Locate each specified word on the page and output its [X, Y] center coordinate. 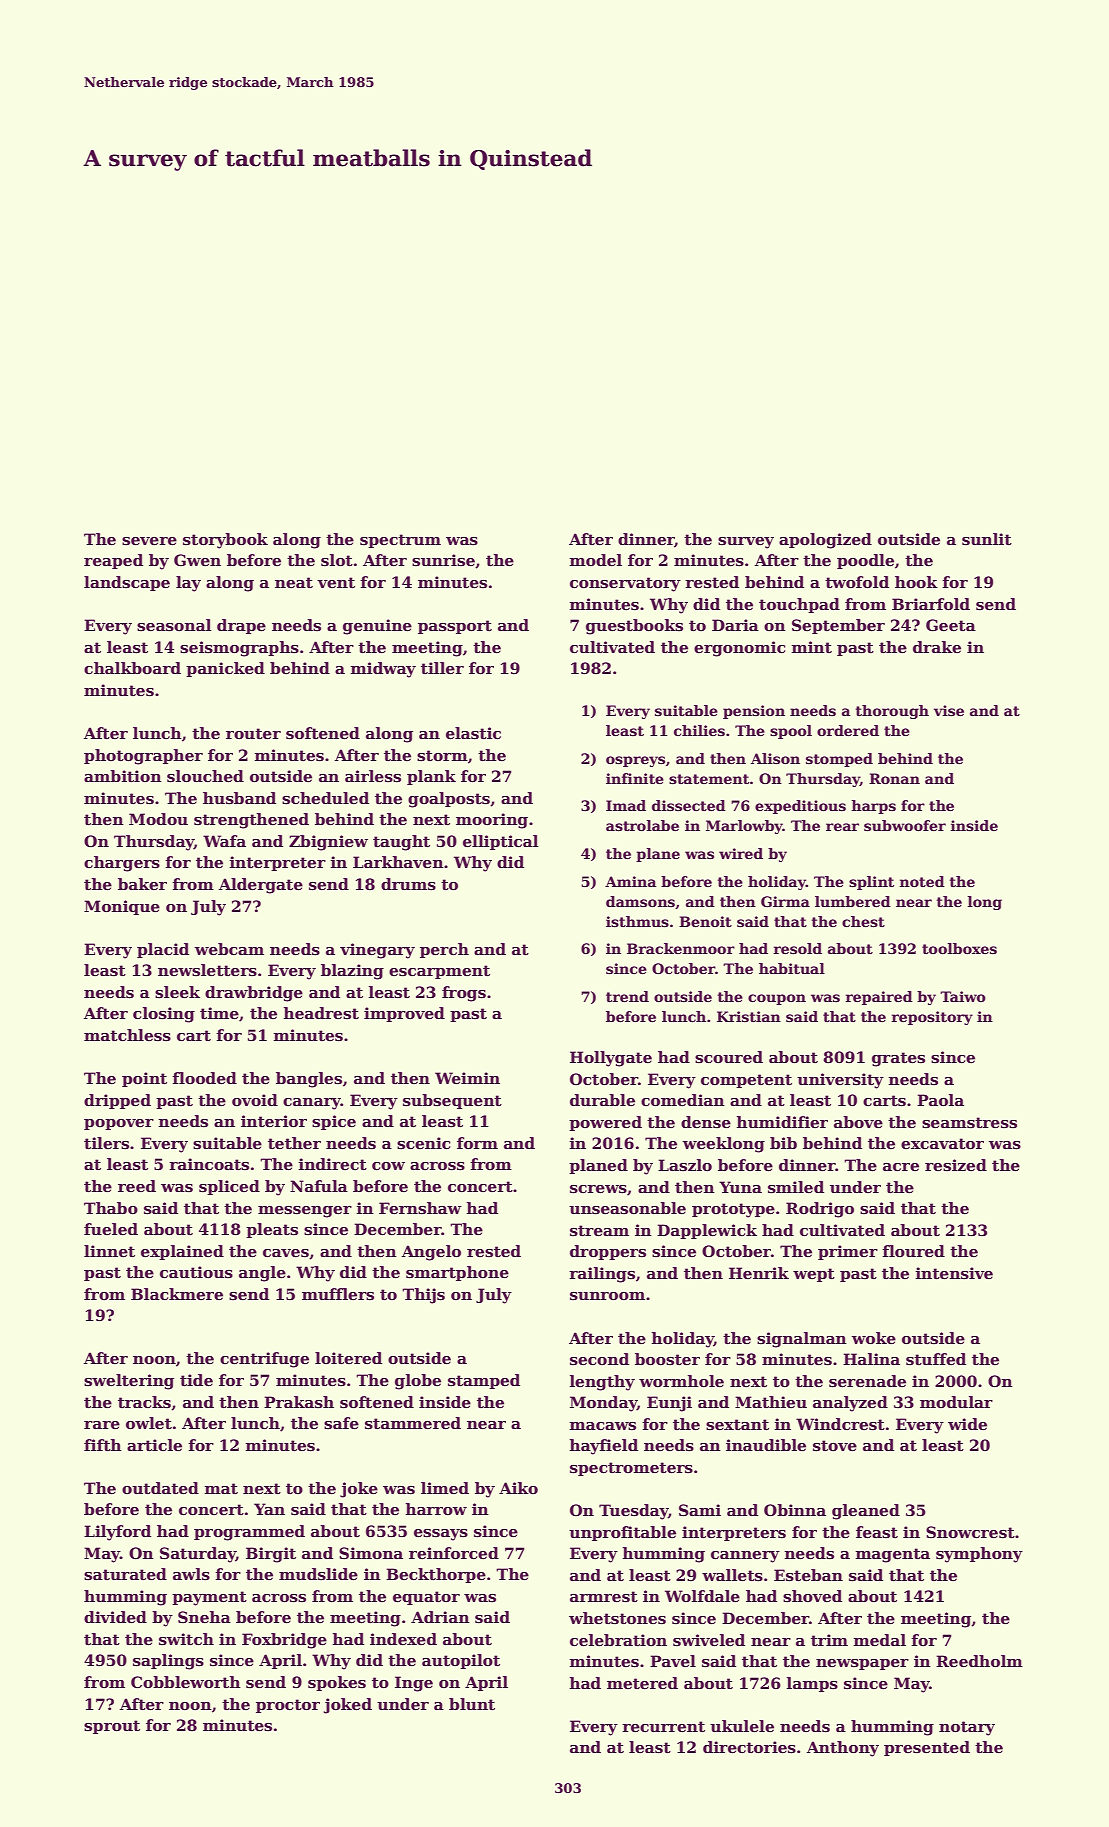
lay [188, 584]
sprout [112, 1727]
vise [949, 710]
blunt [472, 1704]
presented [927, 1748]
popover [119, 1124]
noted [922, 881]
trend [627, 996]
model [596, 560]
